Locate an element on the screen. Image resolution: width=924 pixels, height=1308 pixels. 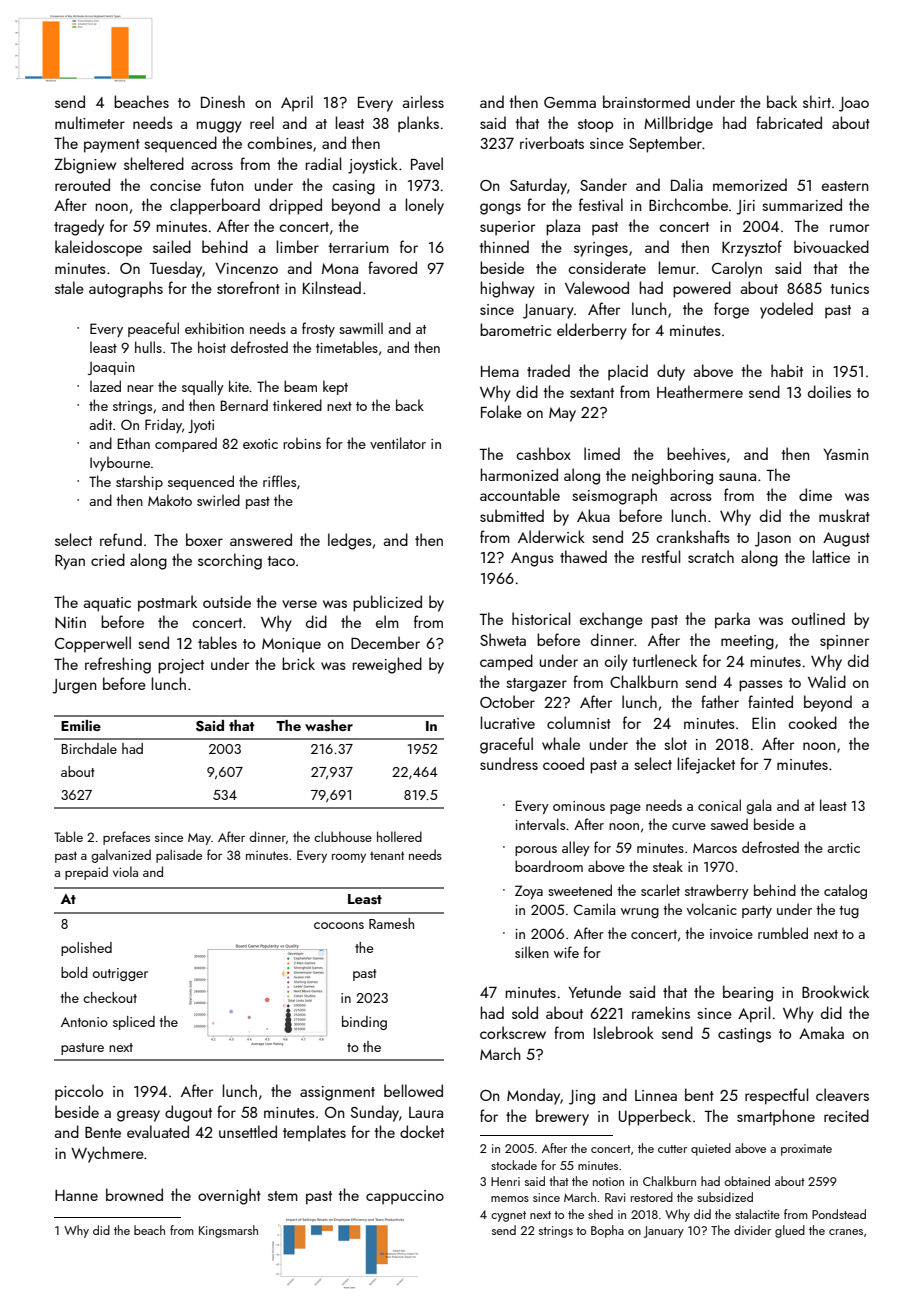
assignment is located at coordinates (337, 1093).
